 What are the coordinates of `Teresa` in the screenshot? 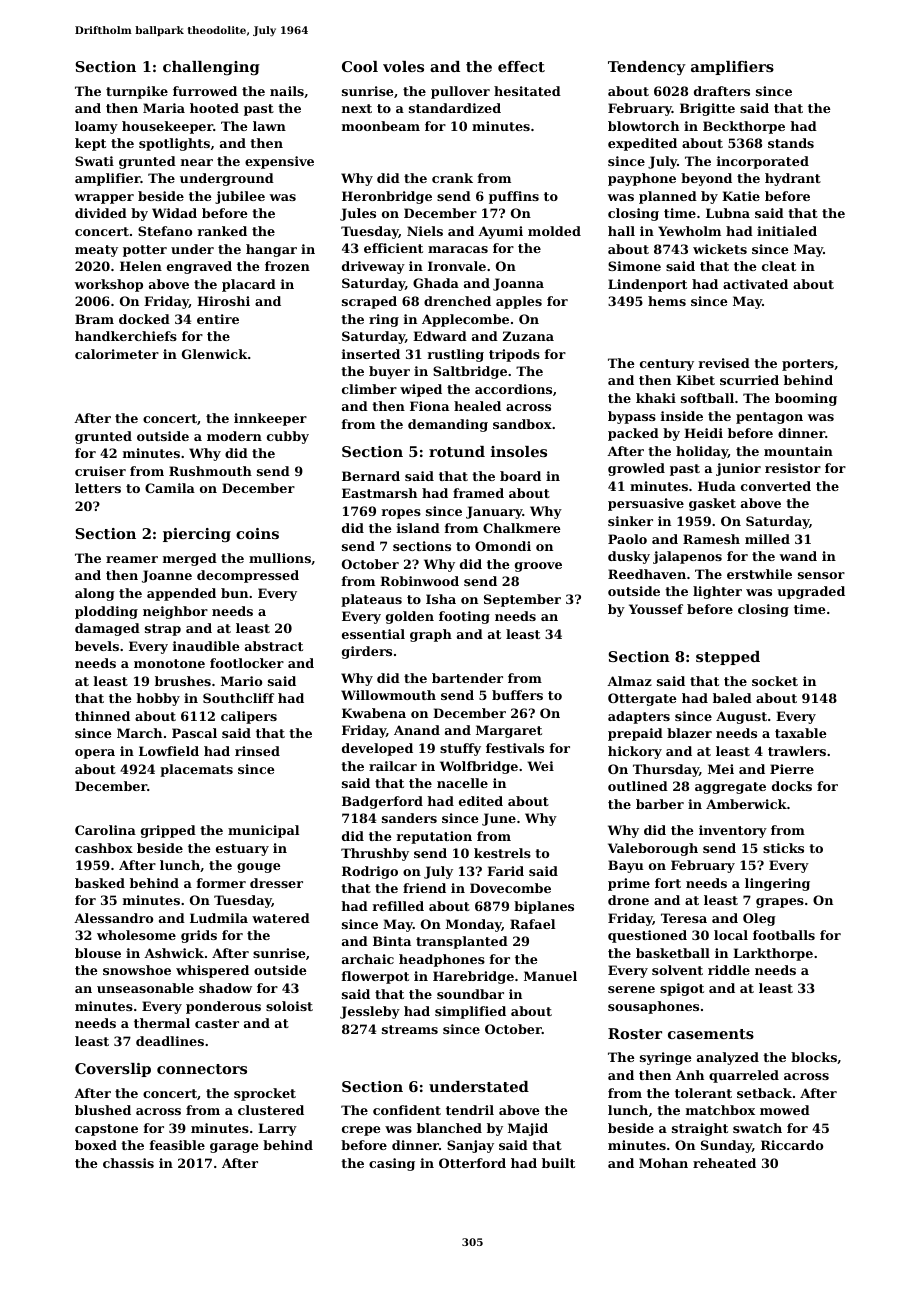 It's located at (684, 918).
